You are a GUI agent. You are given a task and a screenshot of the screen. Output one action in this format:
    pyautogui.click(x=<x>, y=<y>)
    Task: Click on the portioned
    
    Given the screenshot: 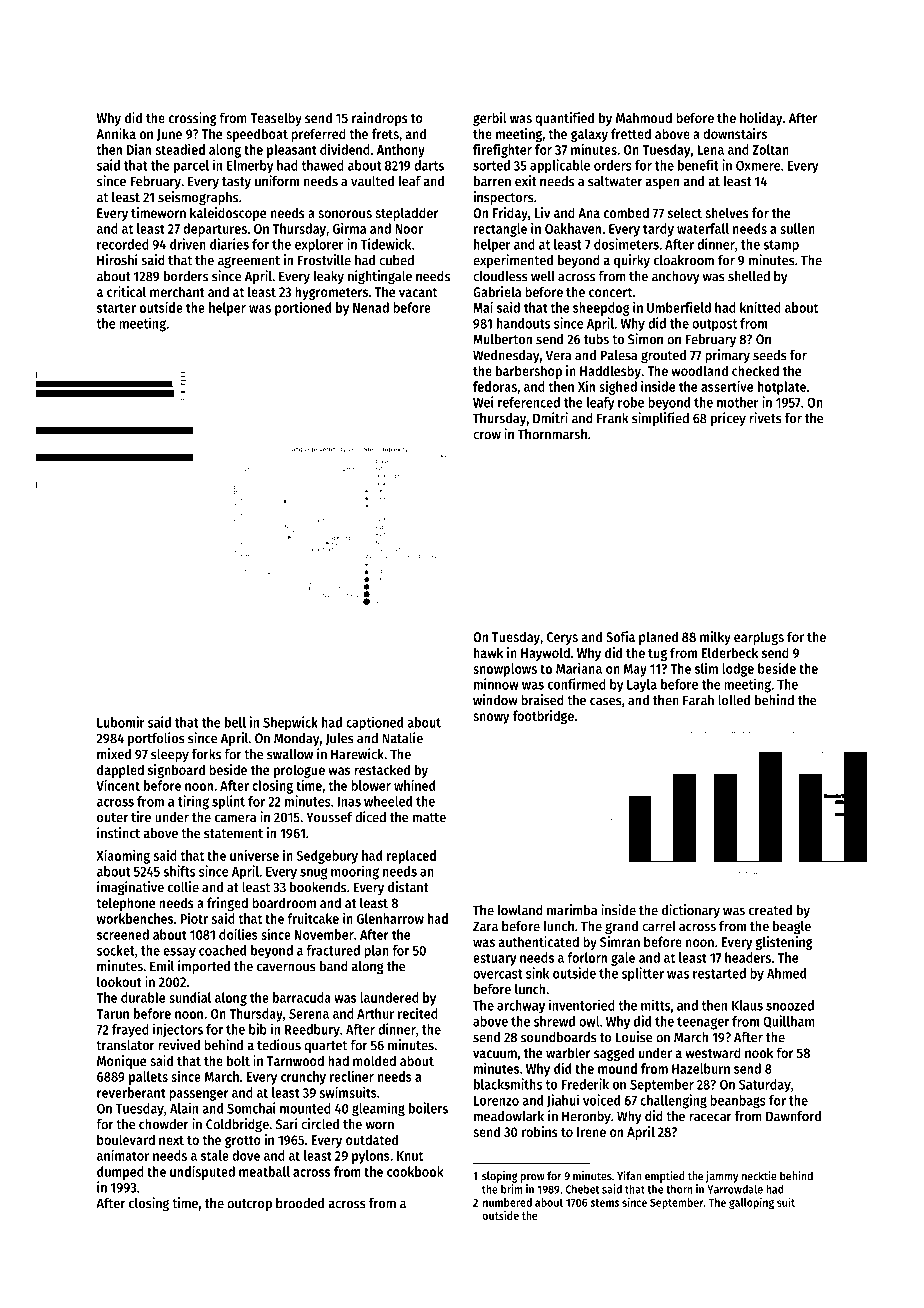 What is the action you would take?
    pyautogui.click(x=303, y=309)
